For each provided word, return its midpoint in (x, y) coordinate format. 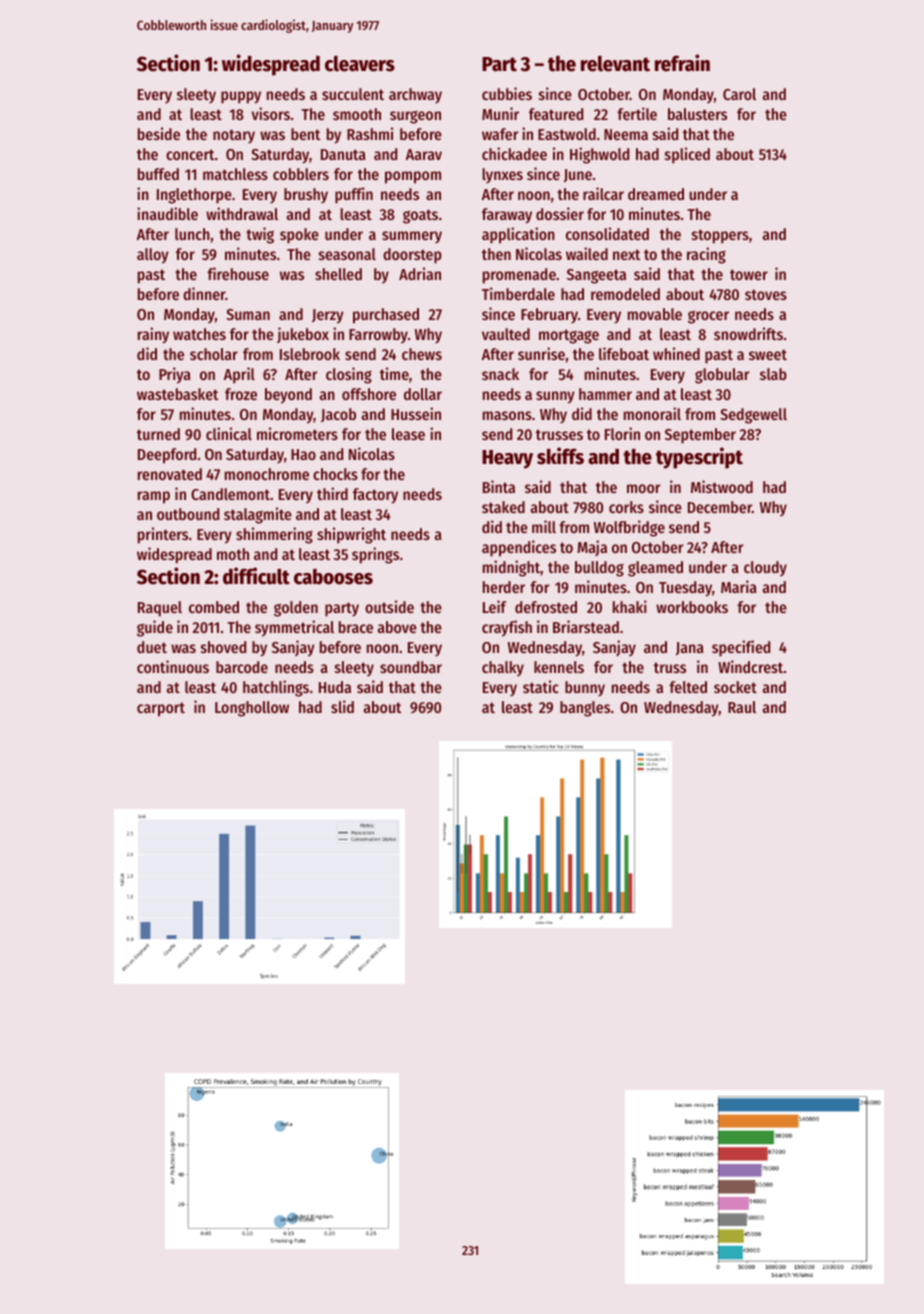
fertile (637, 113)
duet (152, 647)
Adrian (420, 273)
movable (655, 314)
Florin (622, 433)
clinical (229, 433)
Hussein (416, 413)
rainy (153, 335)
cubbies (507, 93)
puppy (241, 97)
